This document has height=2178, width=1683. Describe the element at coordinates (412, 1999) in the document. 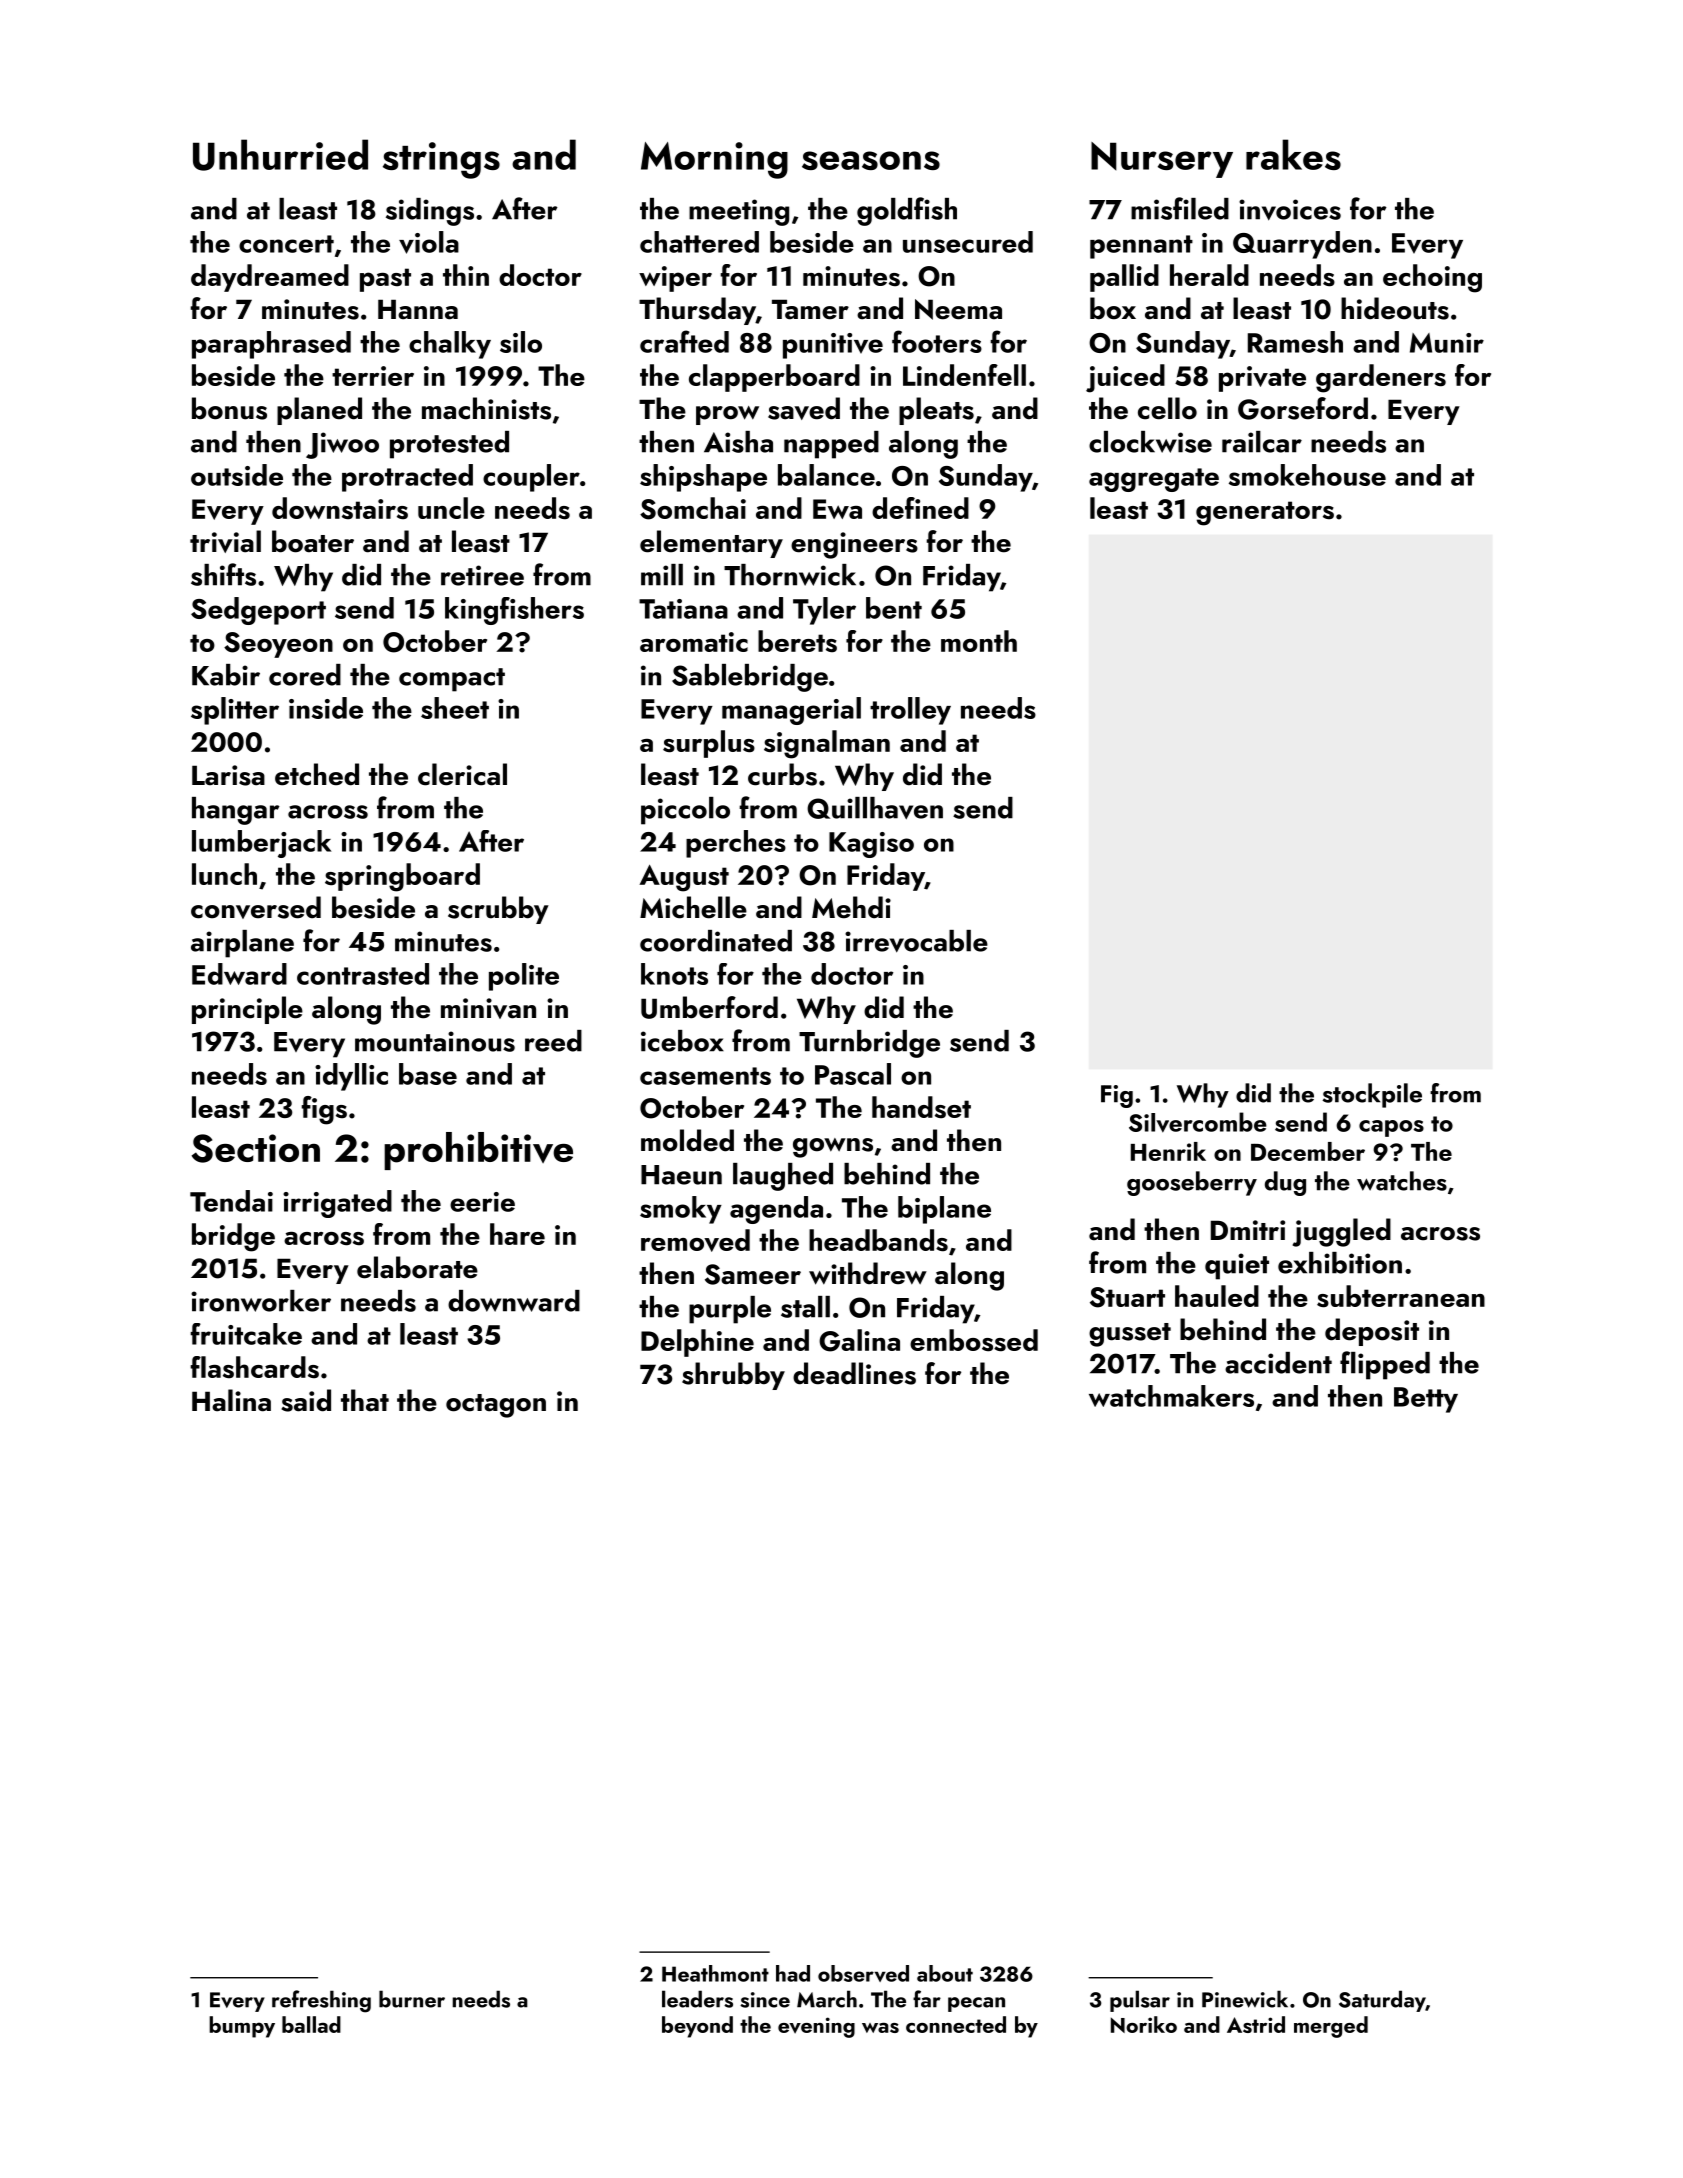

I see `burner` at that location.
